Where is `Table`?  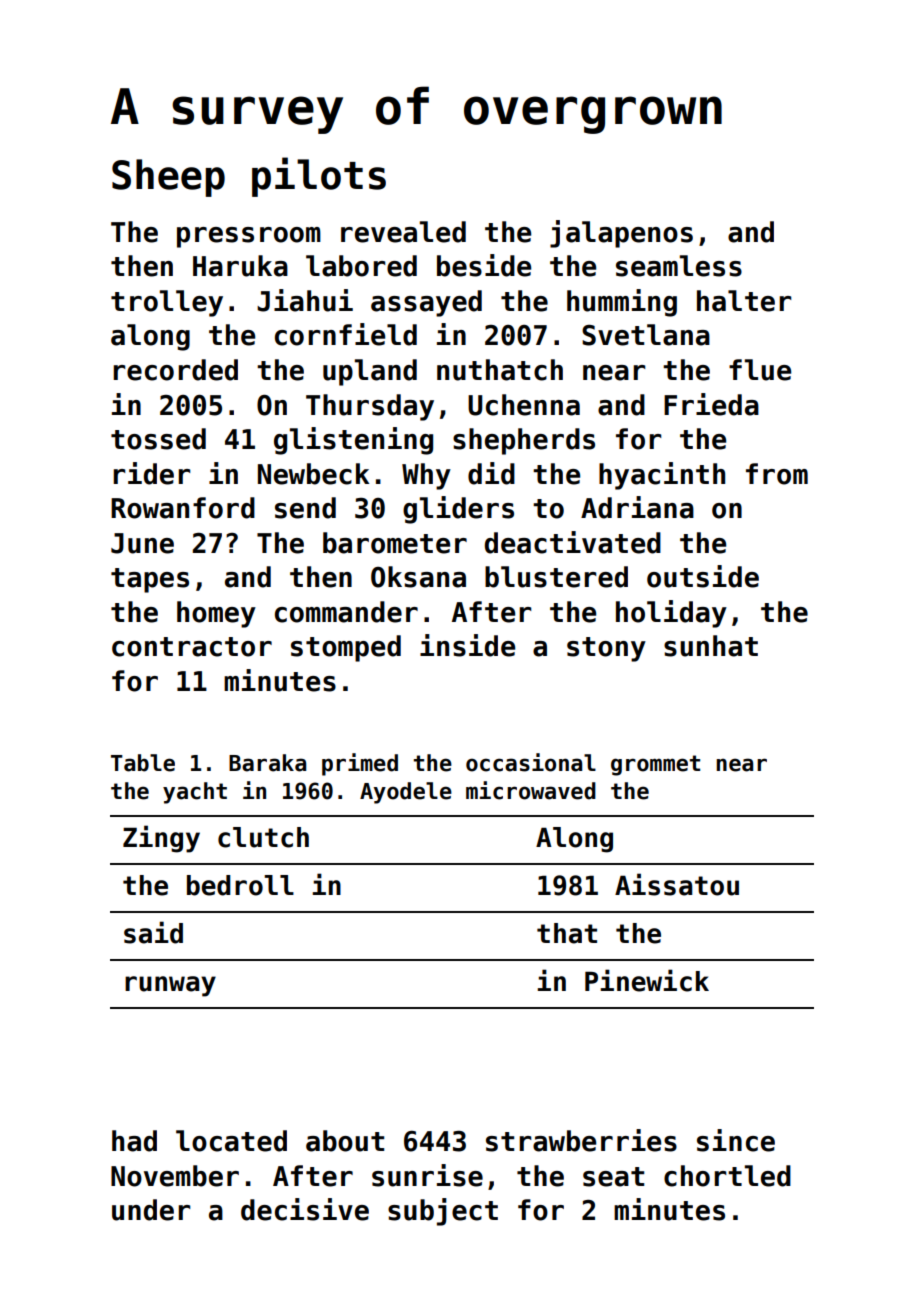 Table is located at coordinates (143, 763).
